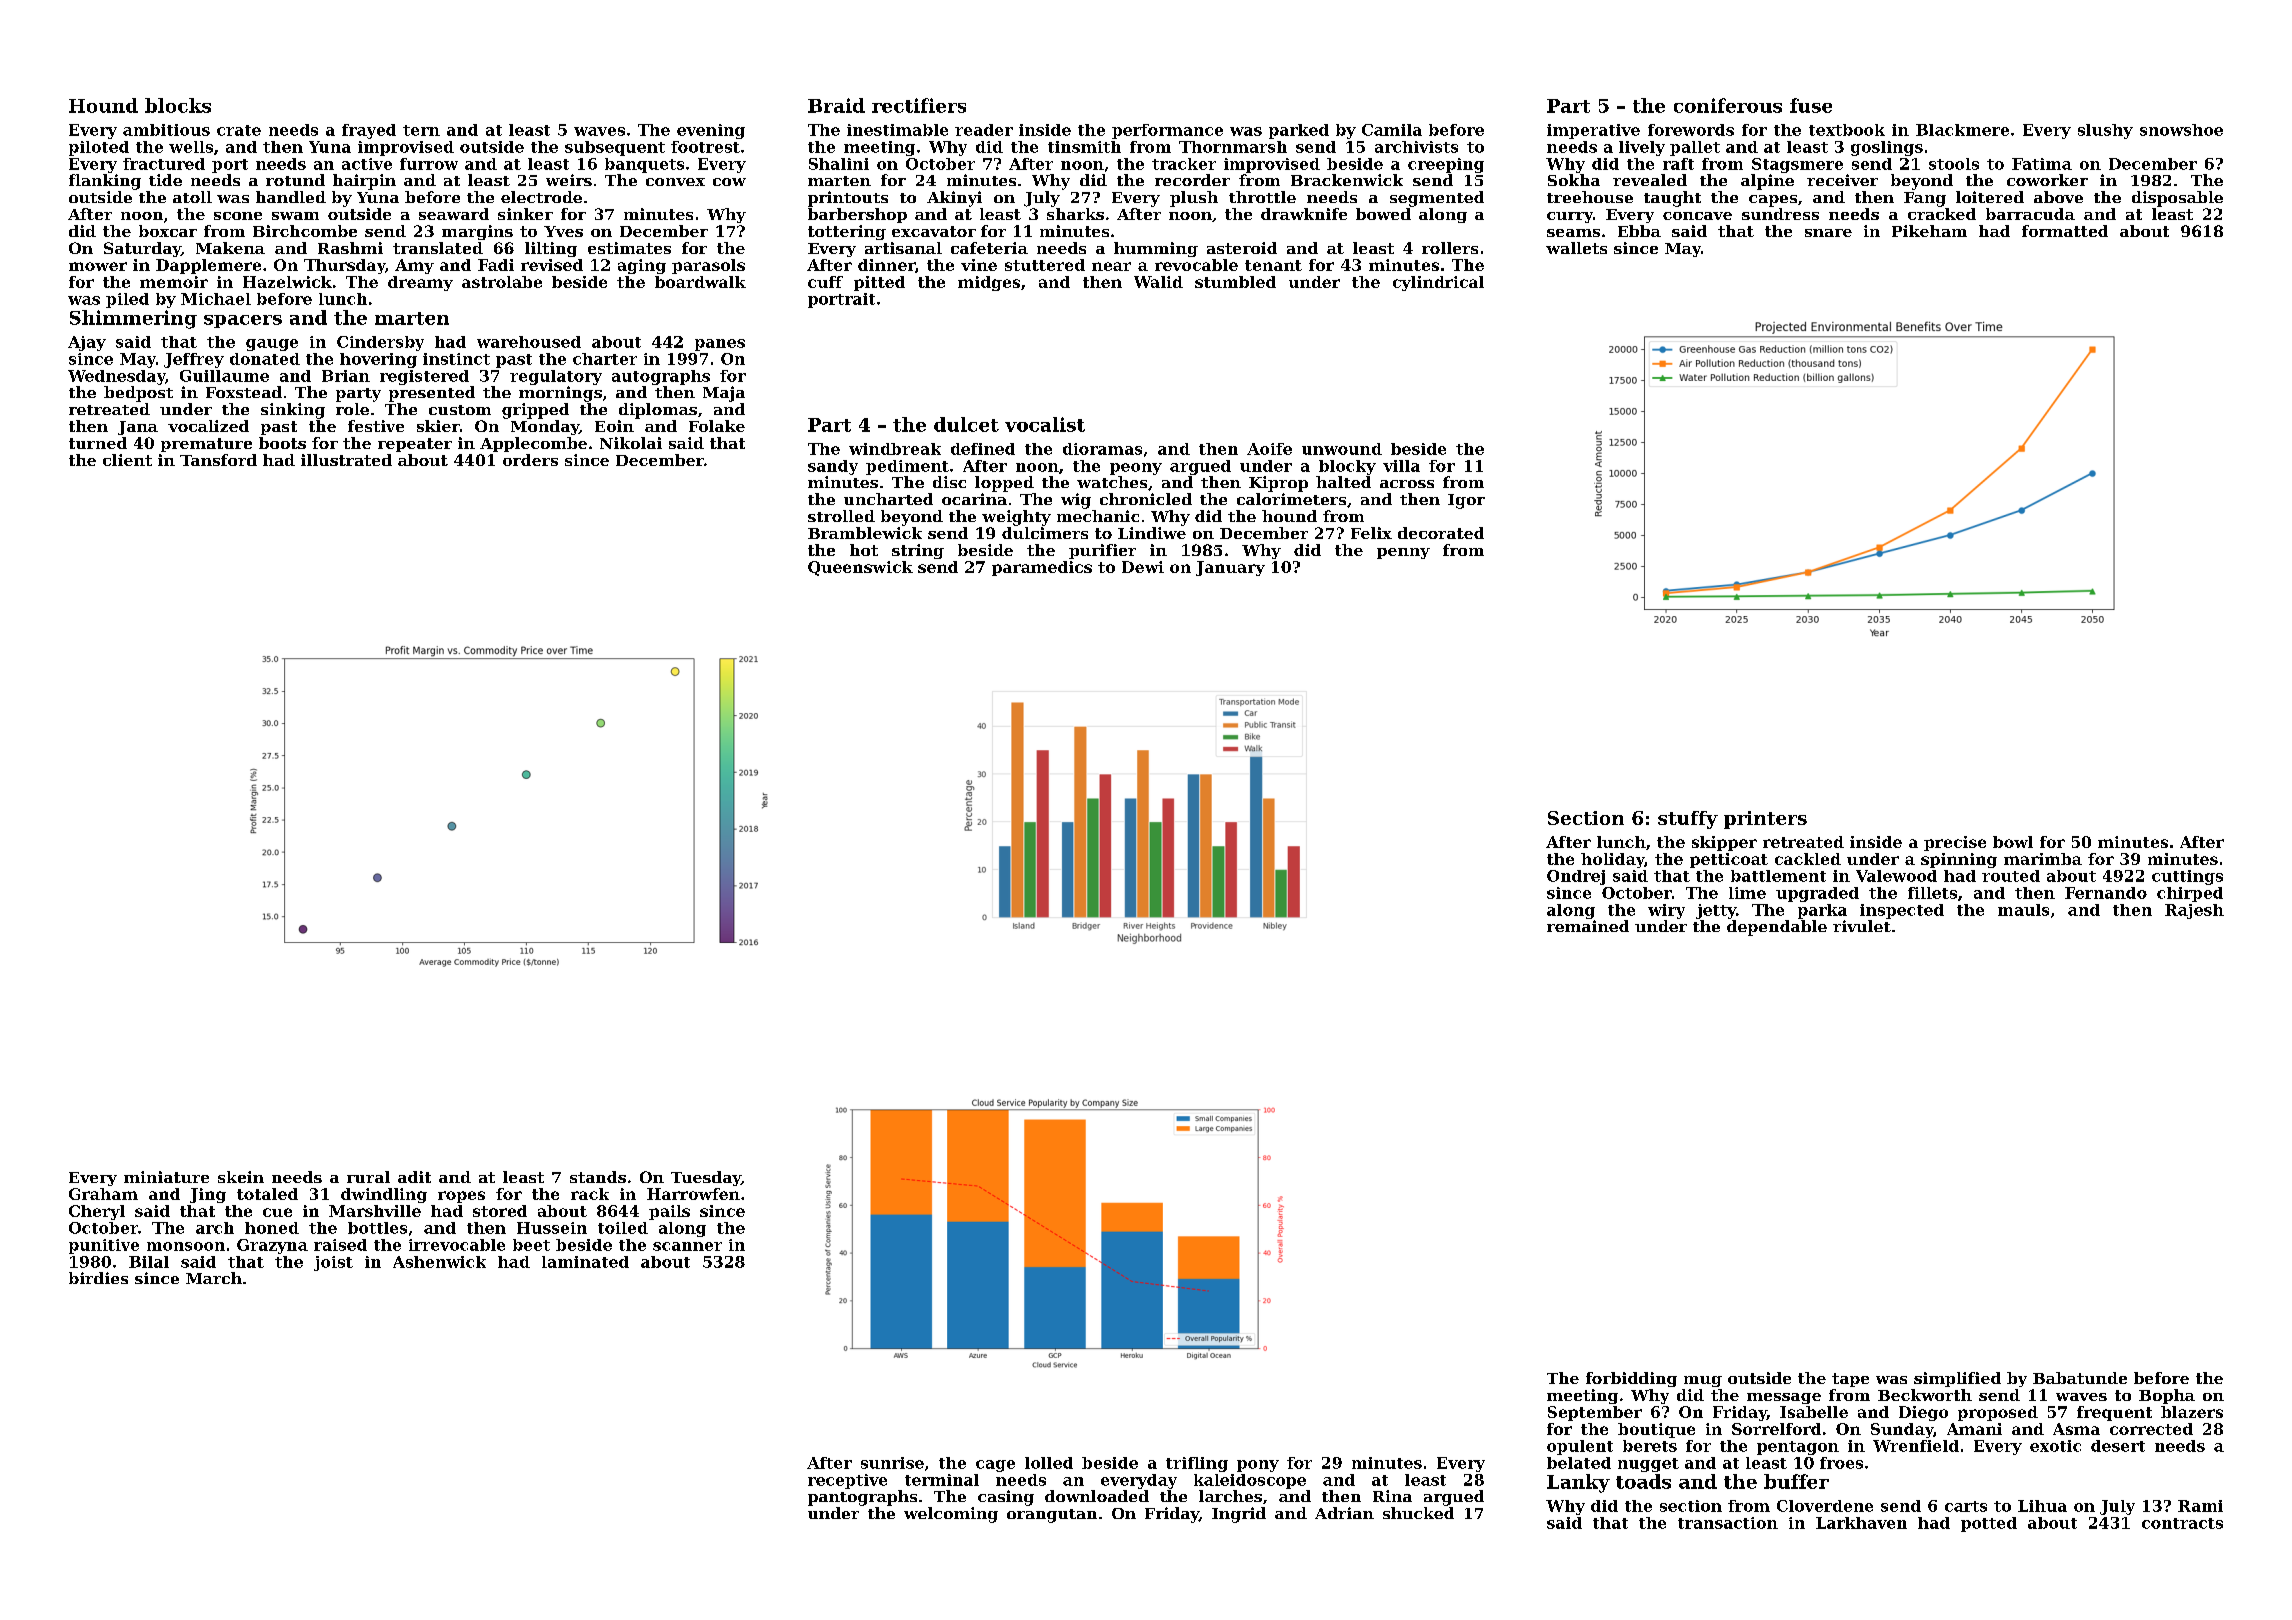 The width and height of the screenshot is (2292, 1620). Describe the element at coordinates (368, 1177) in the screenshot. I see `rural` at that location.
